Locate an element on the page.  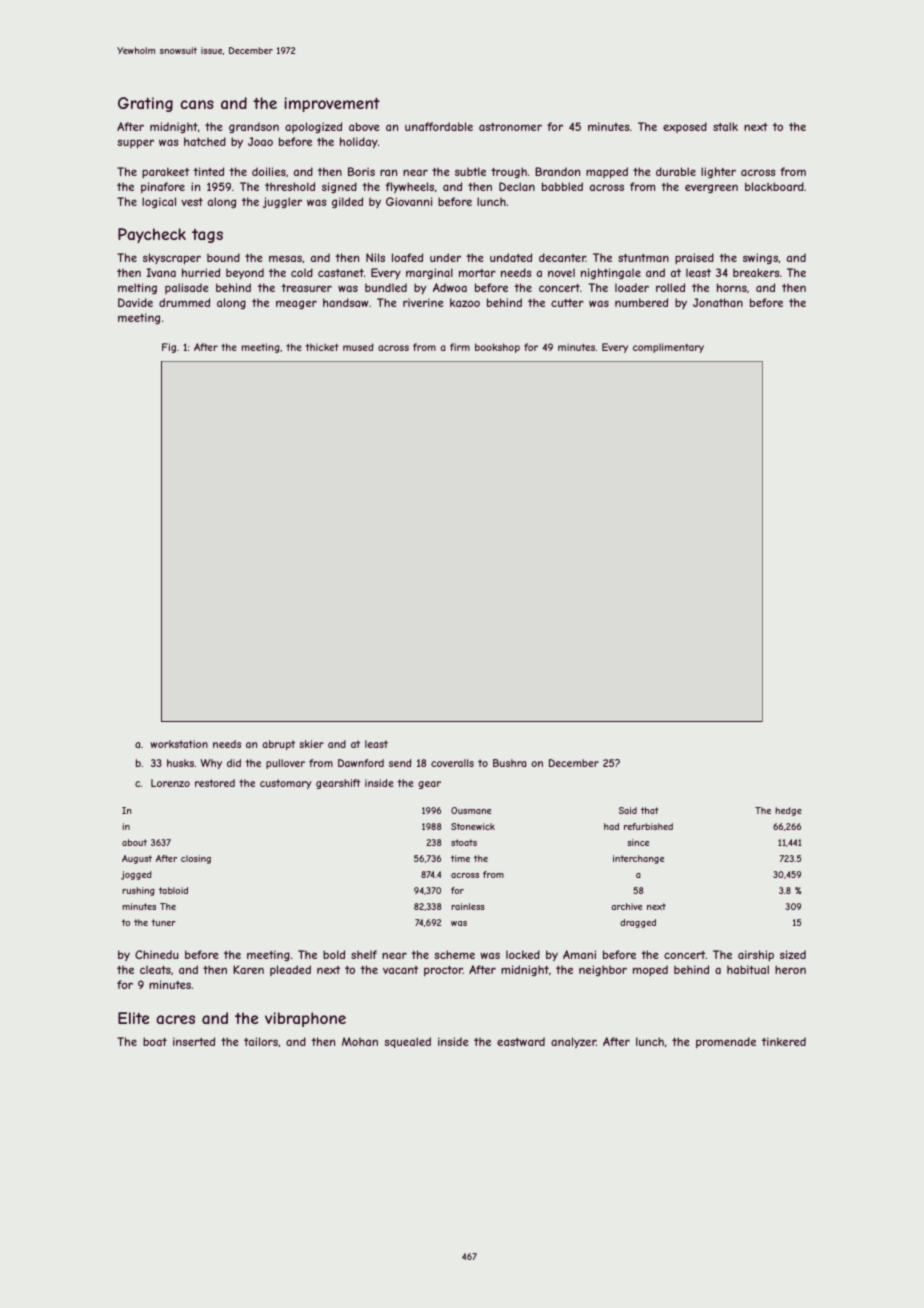
inserted is located at coordinates (194, 1041).
